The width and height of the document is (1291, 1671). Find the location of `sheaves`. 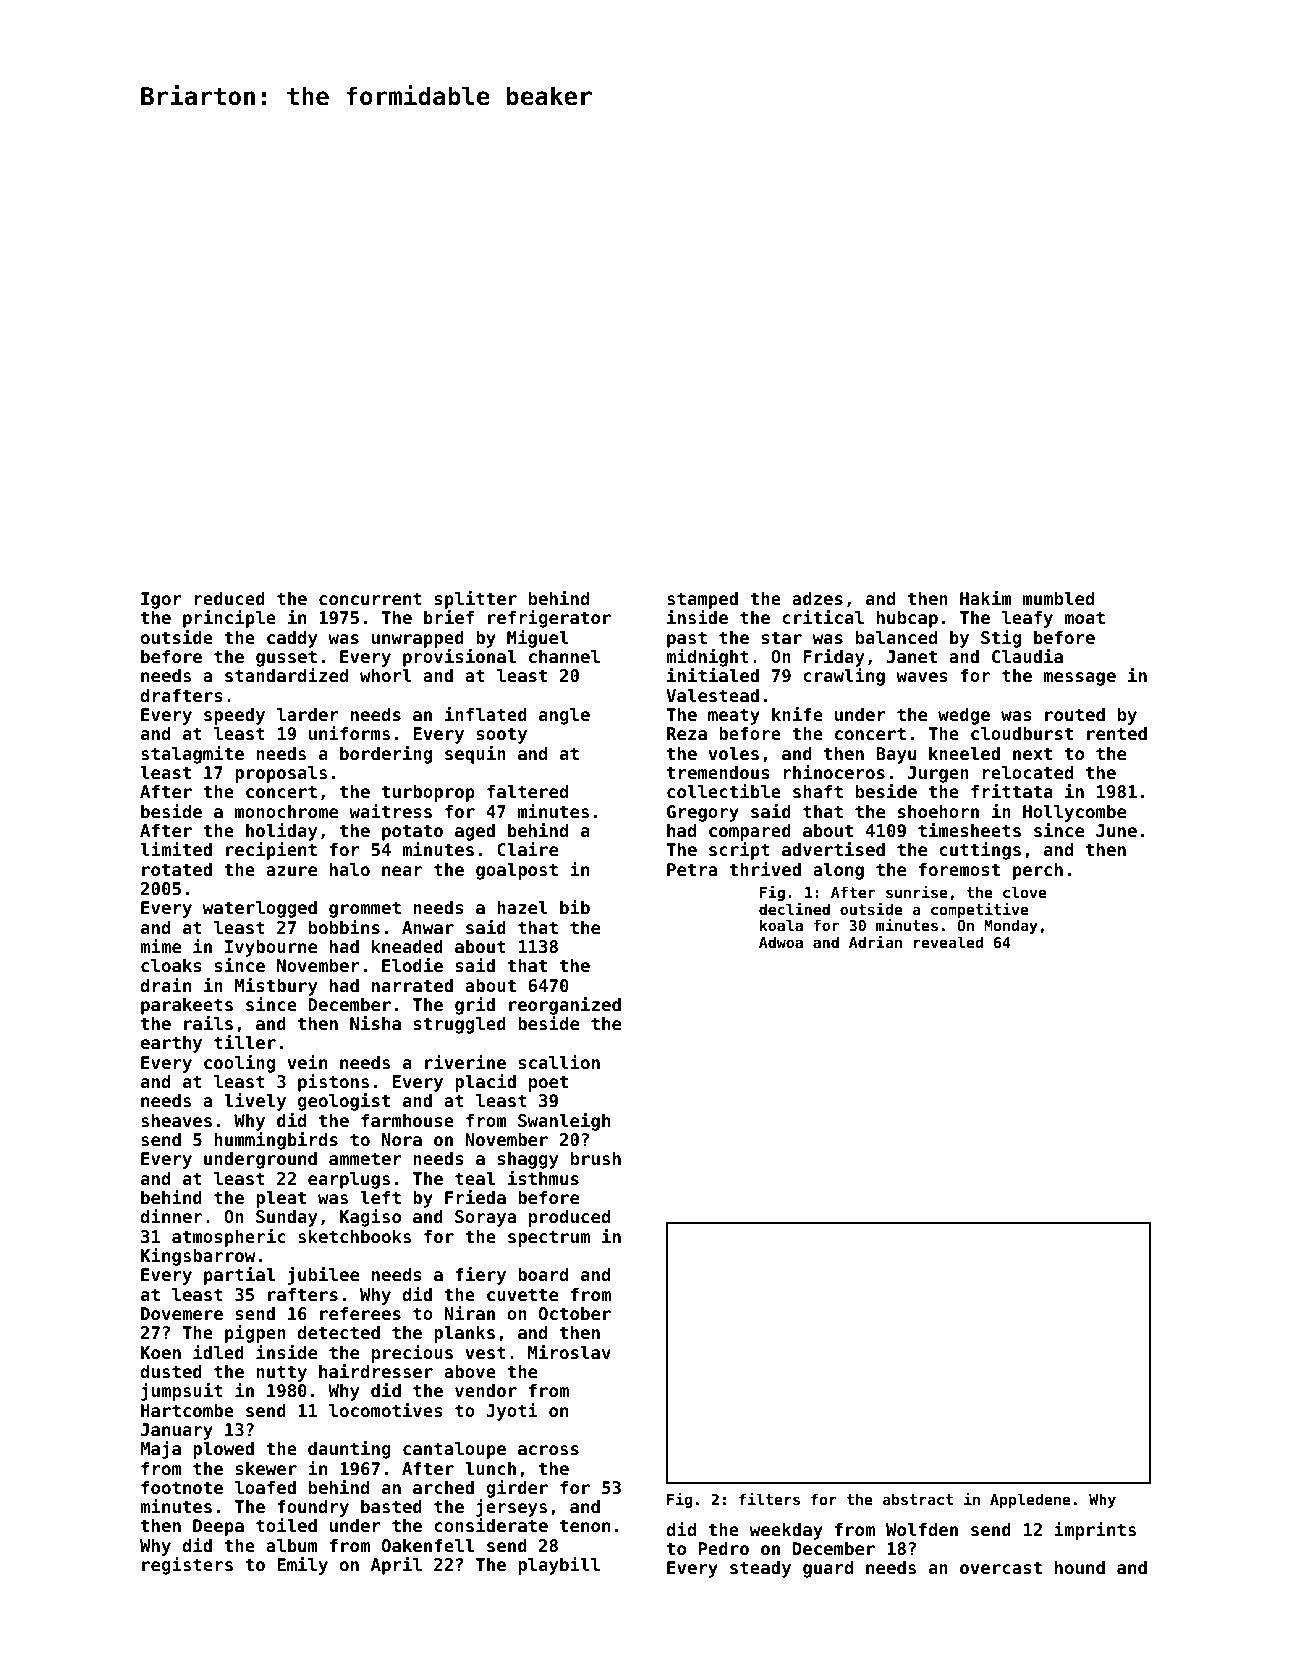

sheaves is located at coordinates (176, 1120).
